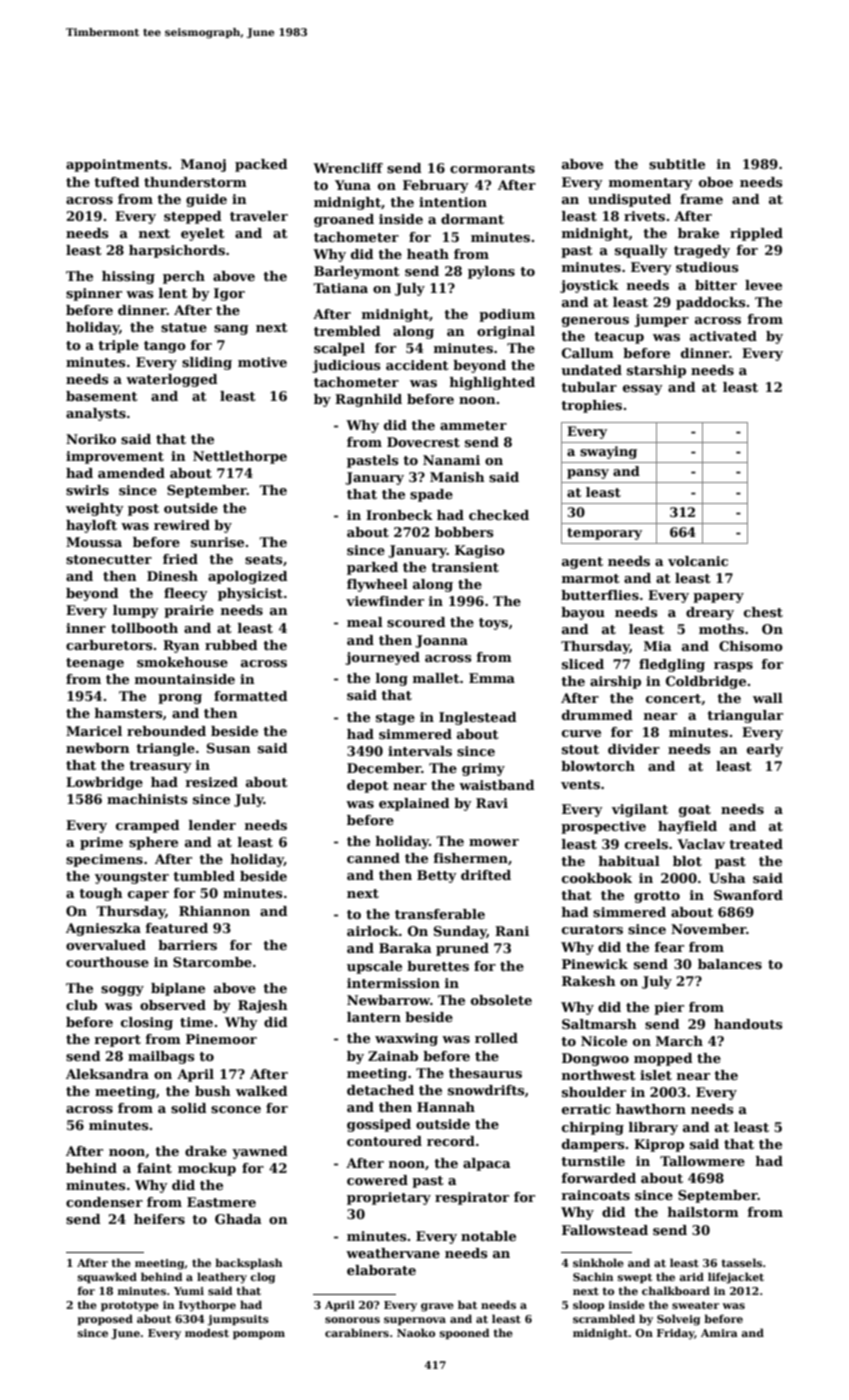 This screenshot has width=849, height=1400. What do you see at coordinates (629, 200) in the screenshot?
I see `undisputed` at bounding box center [629, 200].
